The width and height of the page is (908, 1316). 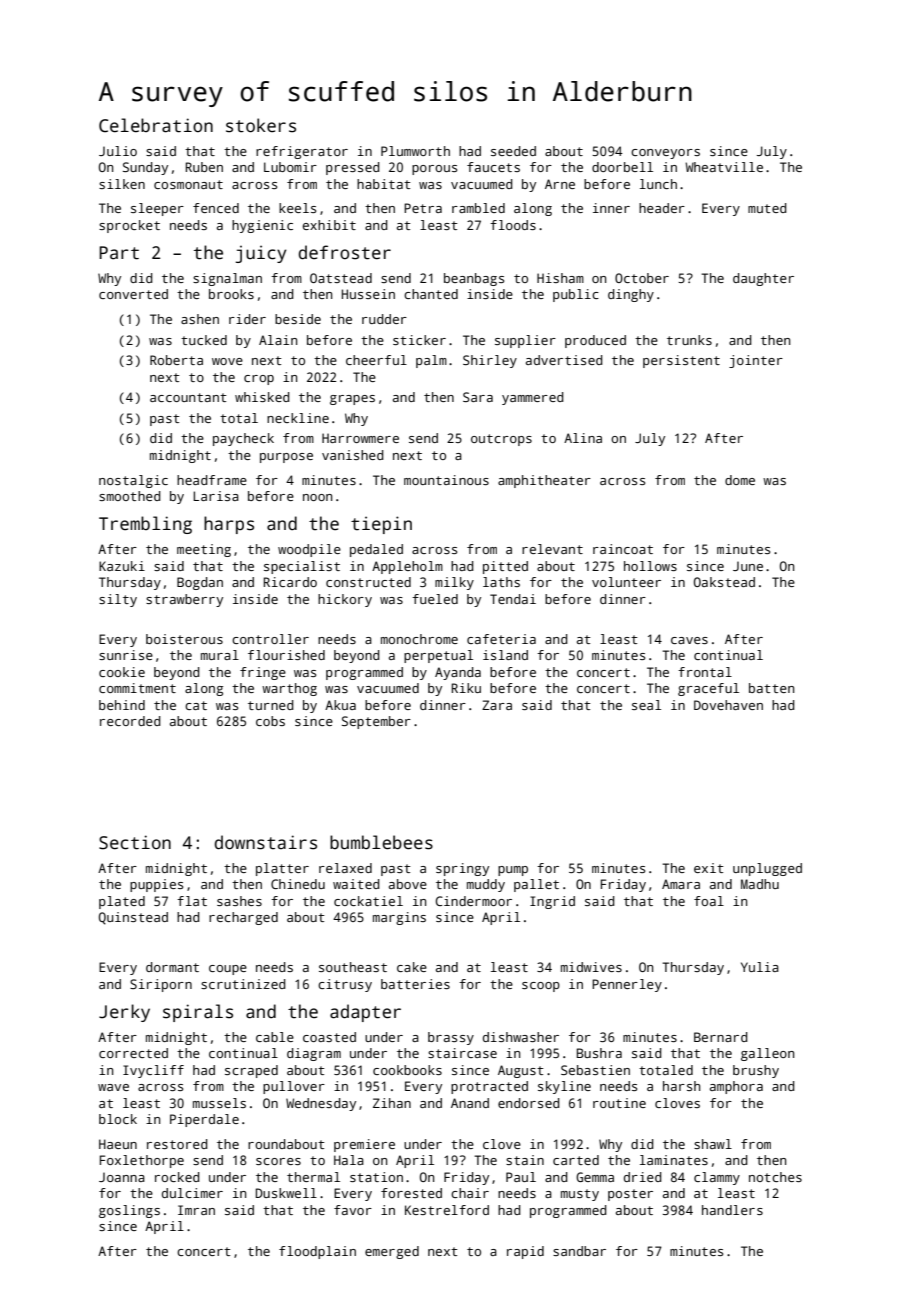 I want to click on goslings, so click(x=129, y=1211).
